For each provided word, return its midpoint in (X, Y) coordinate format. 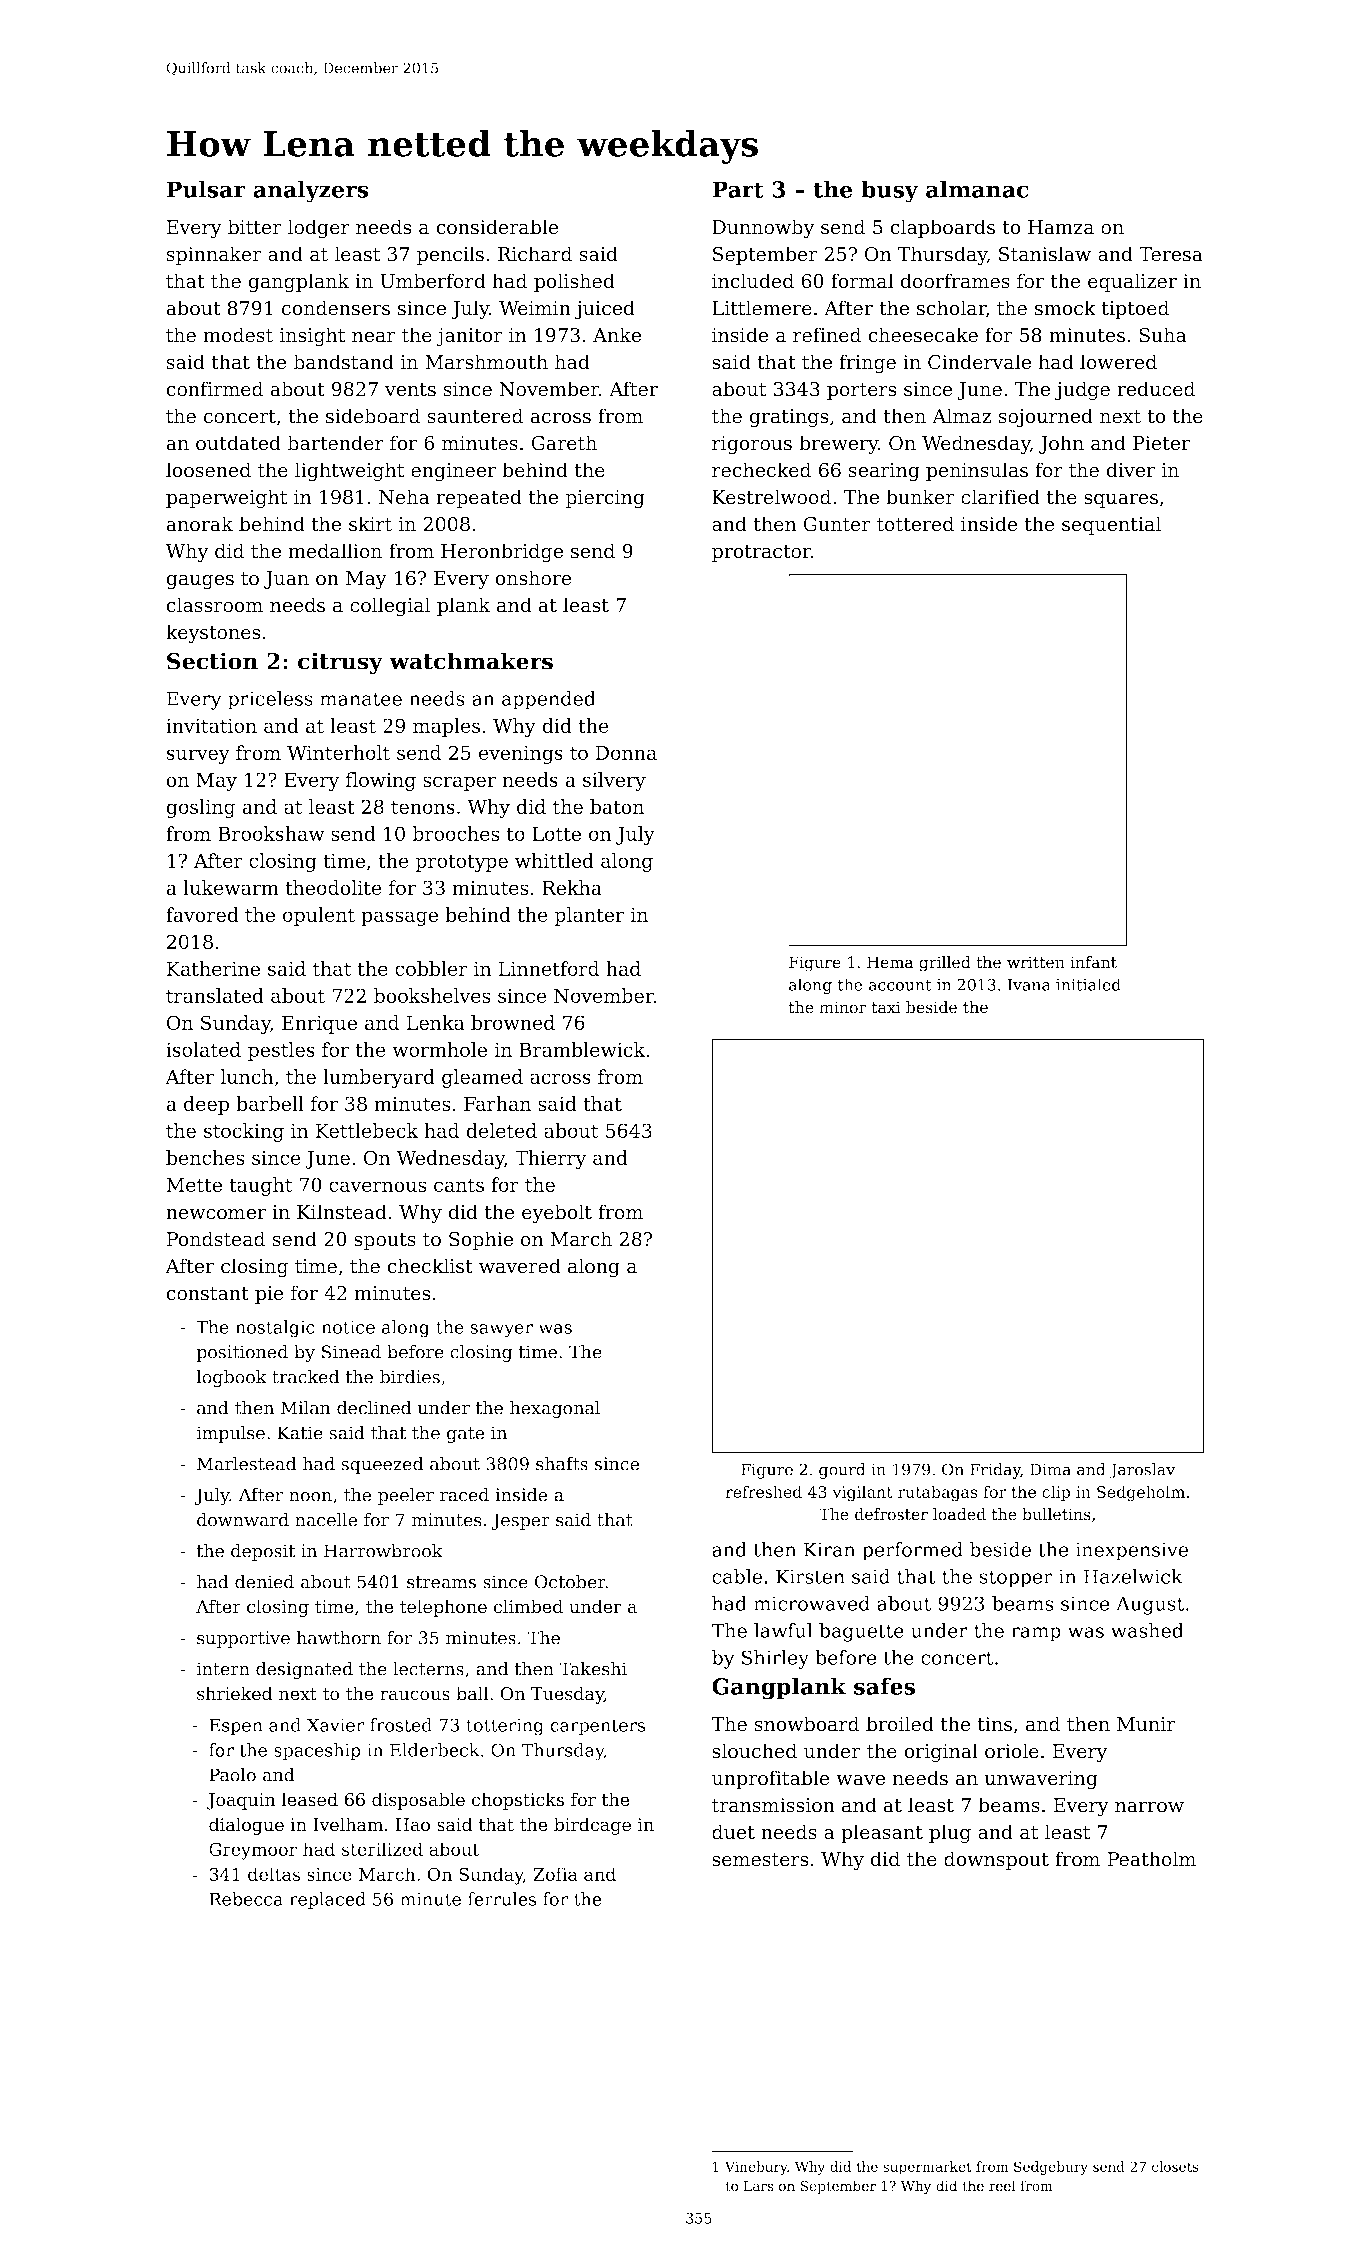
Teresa (1171, 254)
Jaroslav (1142, 1471)
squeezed (382, 1465)
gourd (842, 1471)
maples (446, 727)
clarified (1000, 497)
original (941, 1753)
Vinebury (756, 2168)
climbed (528, 1606)
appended (548, 700)
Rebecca (246, 1899)
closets (1175, 2166)
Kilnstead (342, 1212)
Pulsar (206, 189)
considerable (497, 227)
